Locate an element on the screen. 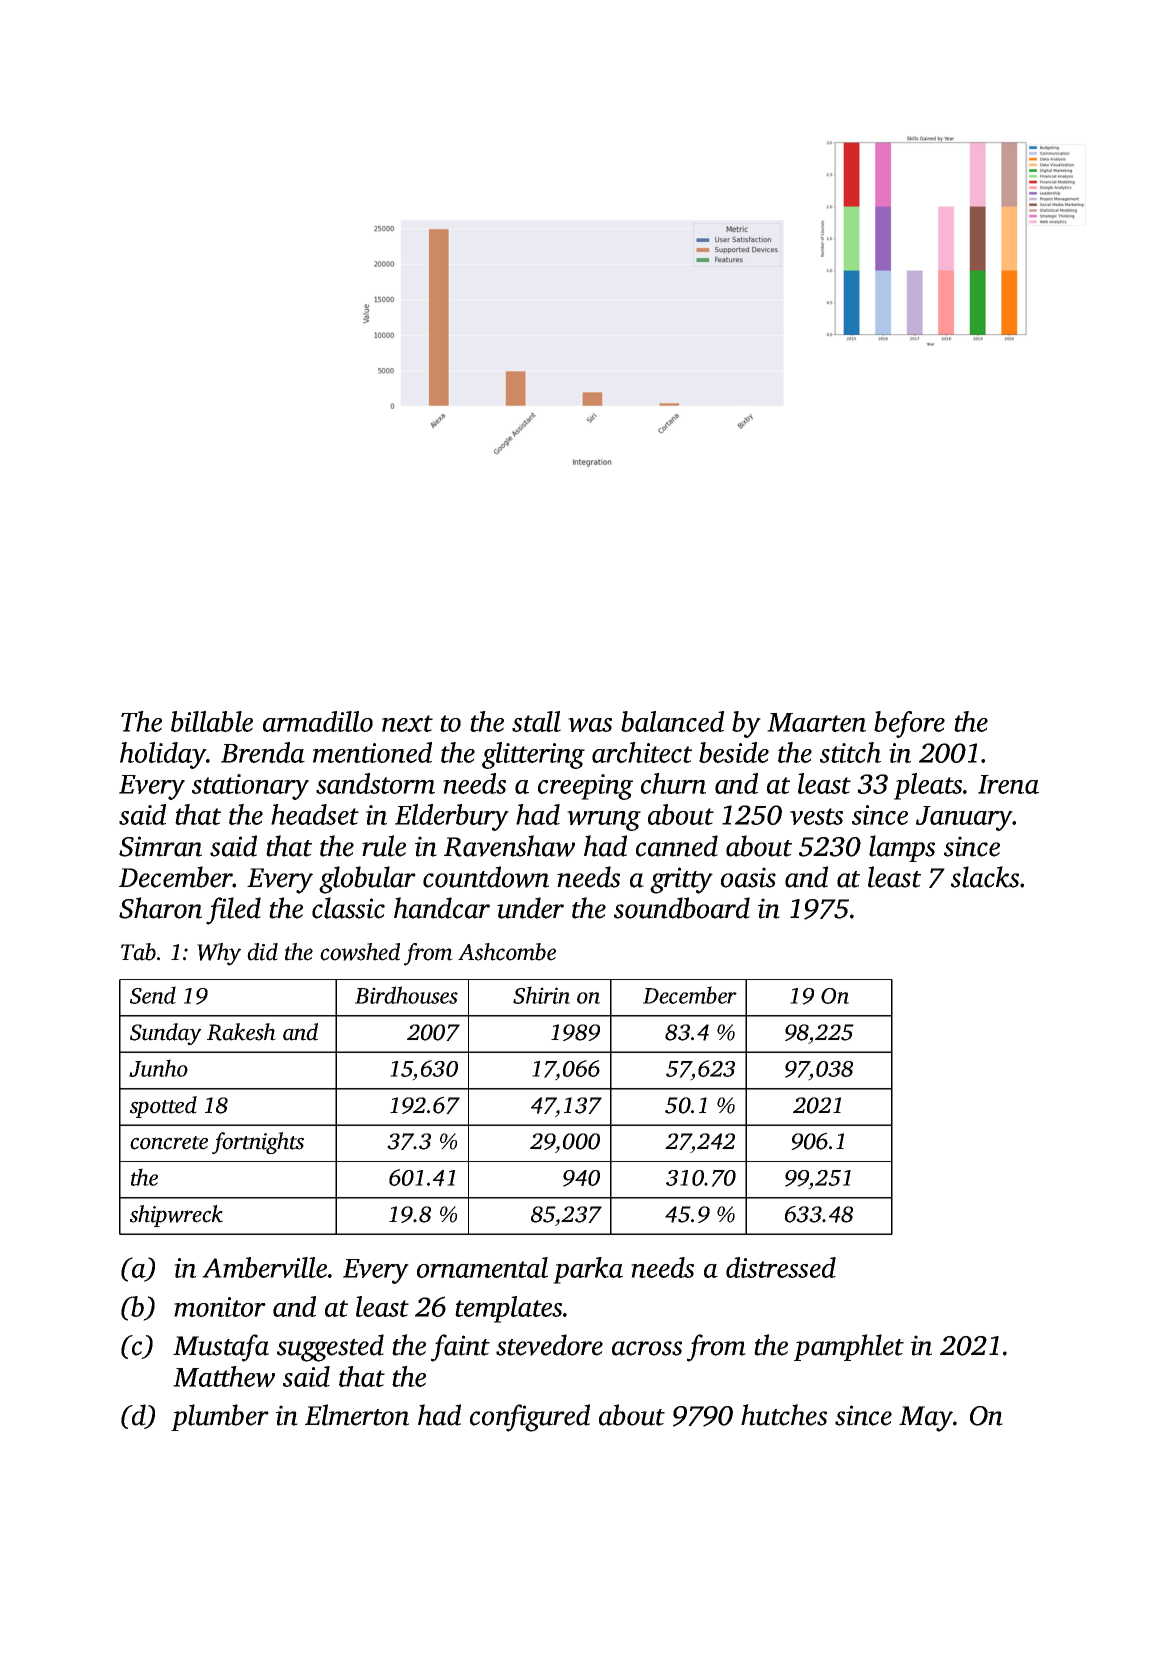 The height and width of the screenshot is (1654, 1165). plumber is located at coordinates (220, 1417).
